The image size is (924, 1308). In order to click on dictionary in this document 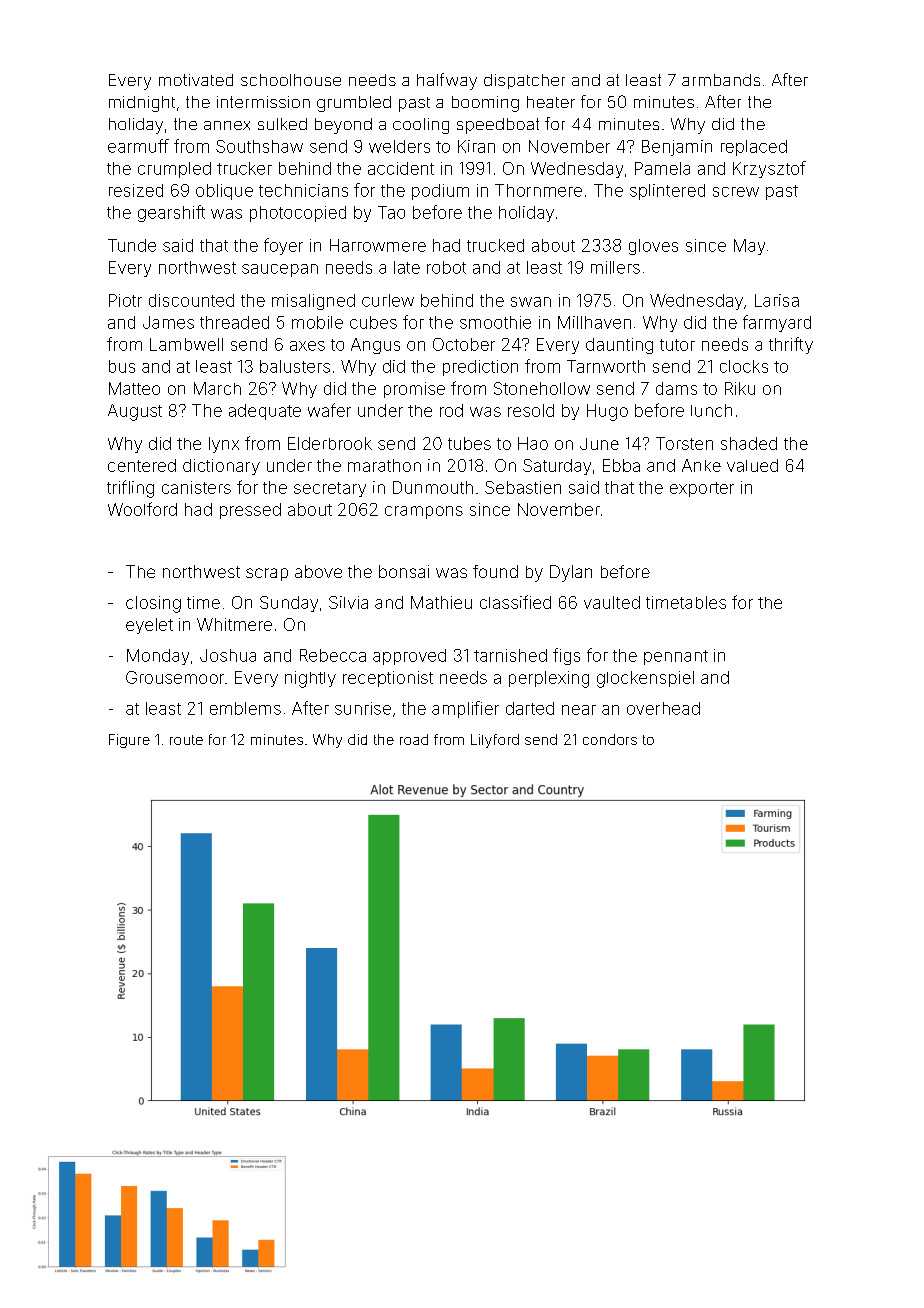, I will do `click(221, 467)`.
